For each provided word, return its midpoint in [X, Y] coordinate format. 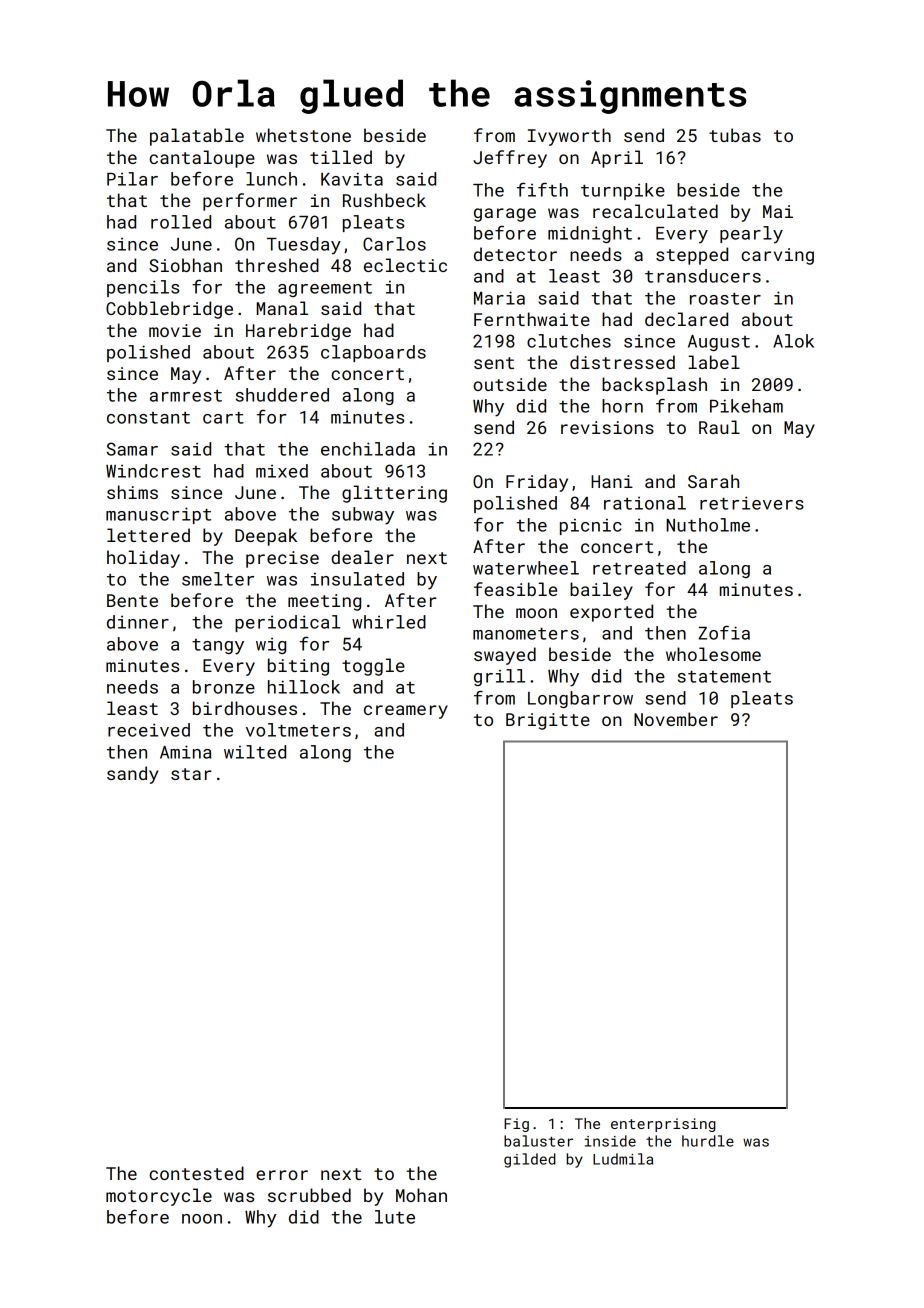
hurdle [708, 1141]
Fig [516, 1125]
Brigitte [548, 721]
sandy [132, 775]
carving [777, 256]
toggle [373, 667]
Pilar [132, 179]
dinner [138, 622]
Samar [132, 449]
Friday [537, 483]
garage [505, 215]
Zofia [724, 632]
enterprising [663, 1125]
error [282, 1175]
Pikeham [746, 406]
